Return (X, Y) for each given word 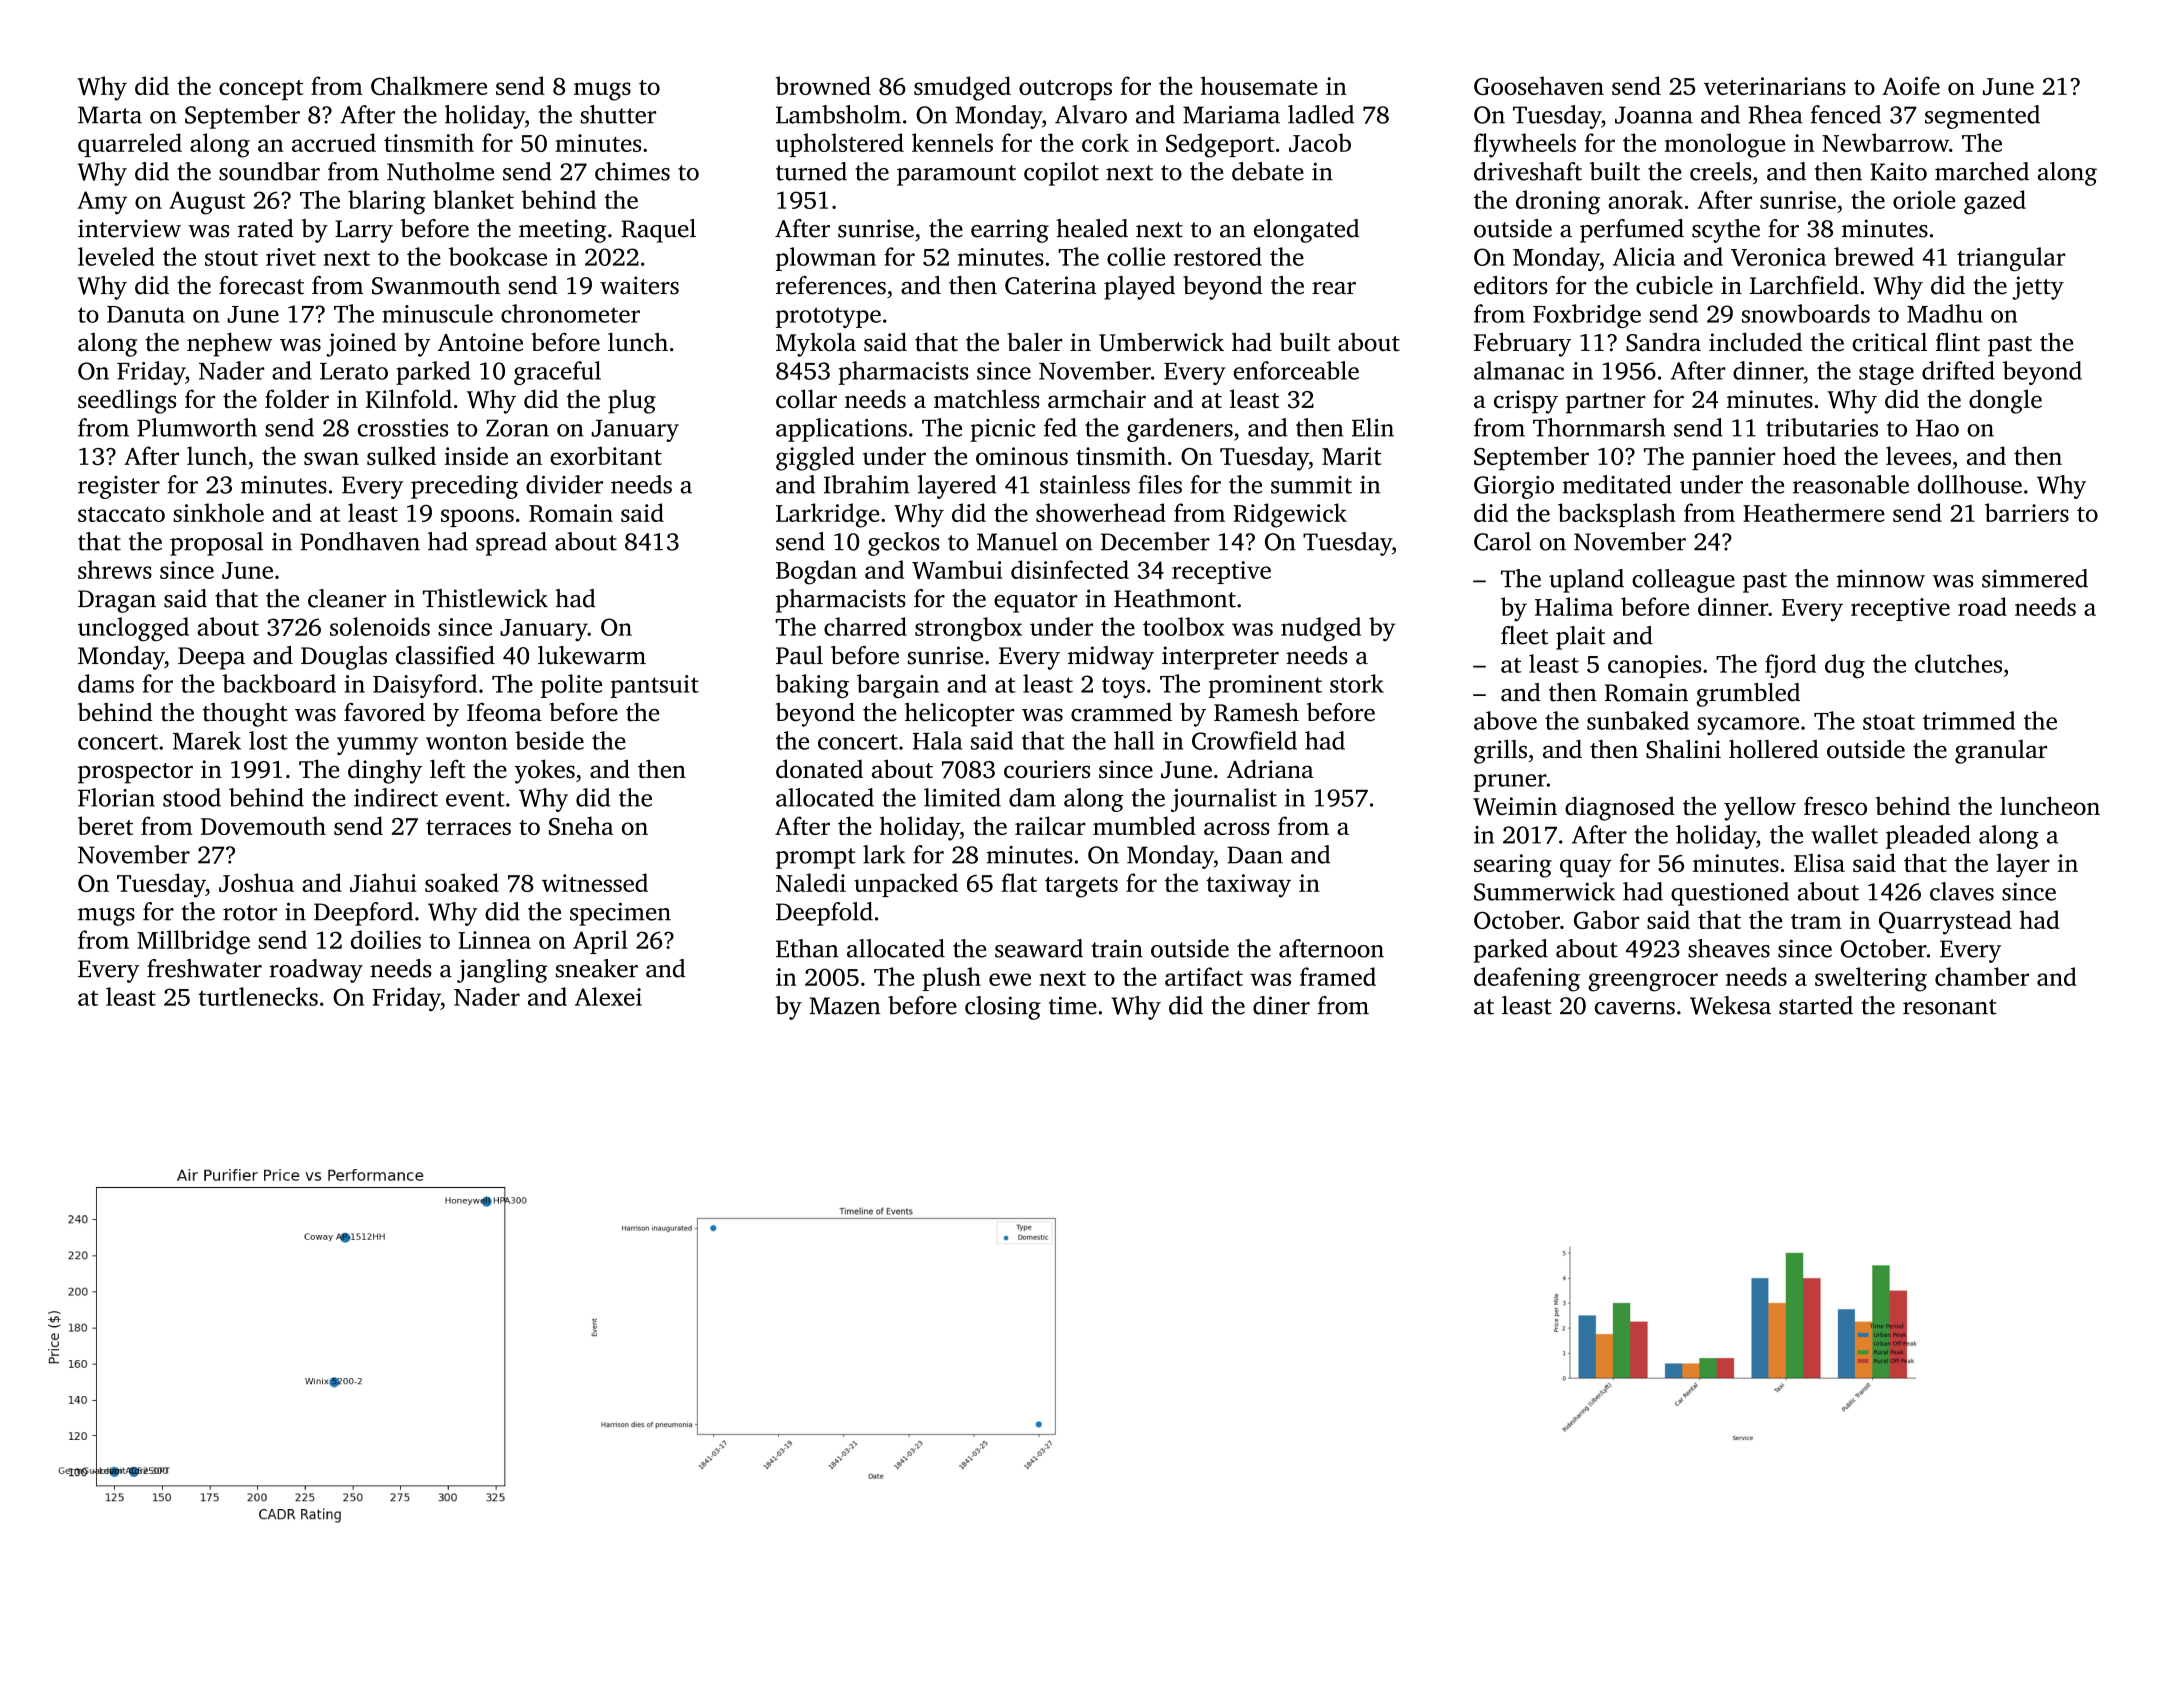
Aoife (1911, 85)
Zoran (517, 428)
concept (261, 90)
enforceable (1296, 370)
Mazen (845, 1006)
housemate (1259, 85)
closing (1003, 1008)
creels (1720, 171)
